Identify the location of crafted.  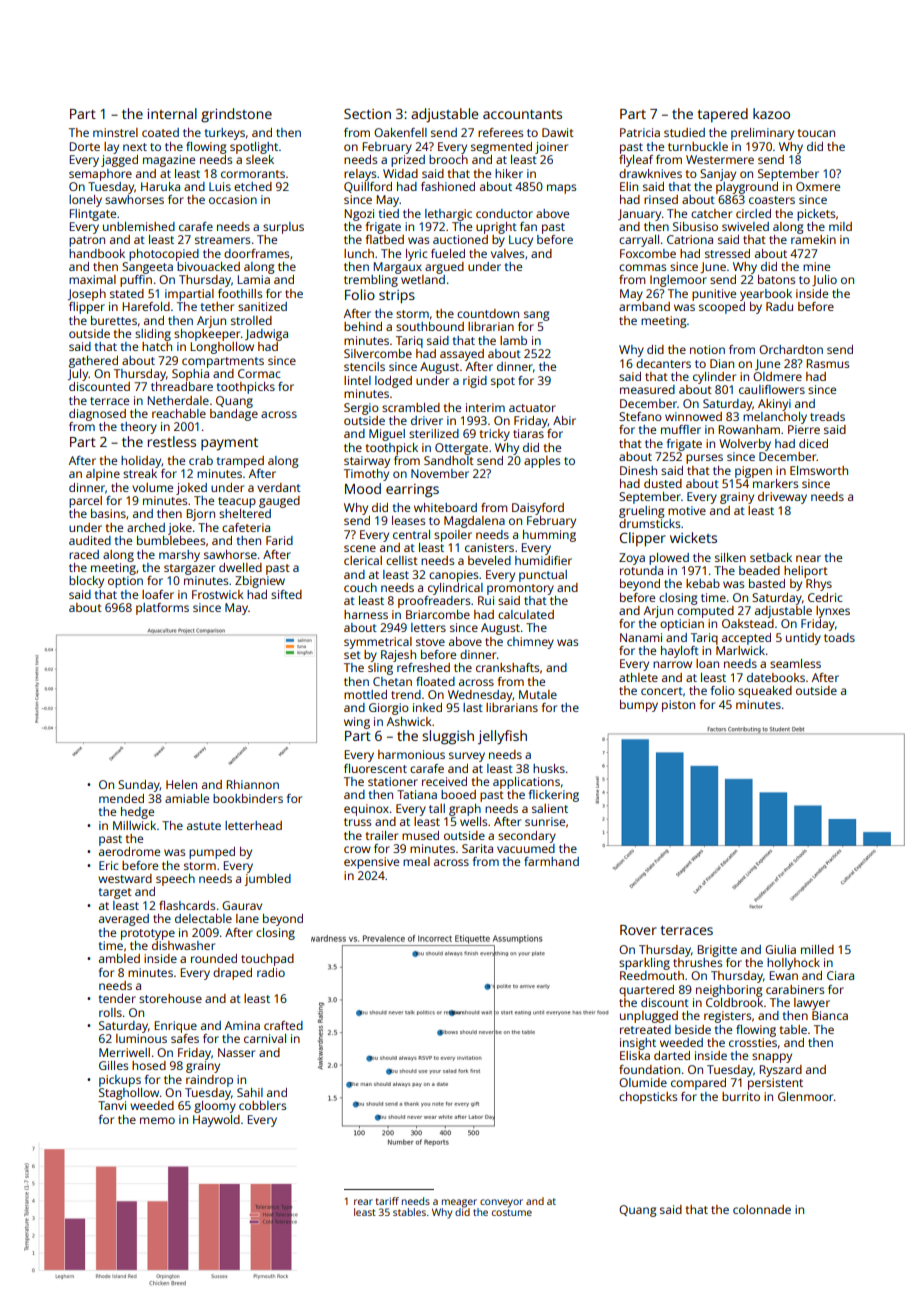
(283, 1025).
